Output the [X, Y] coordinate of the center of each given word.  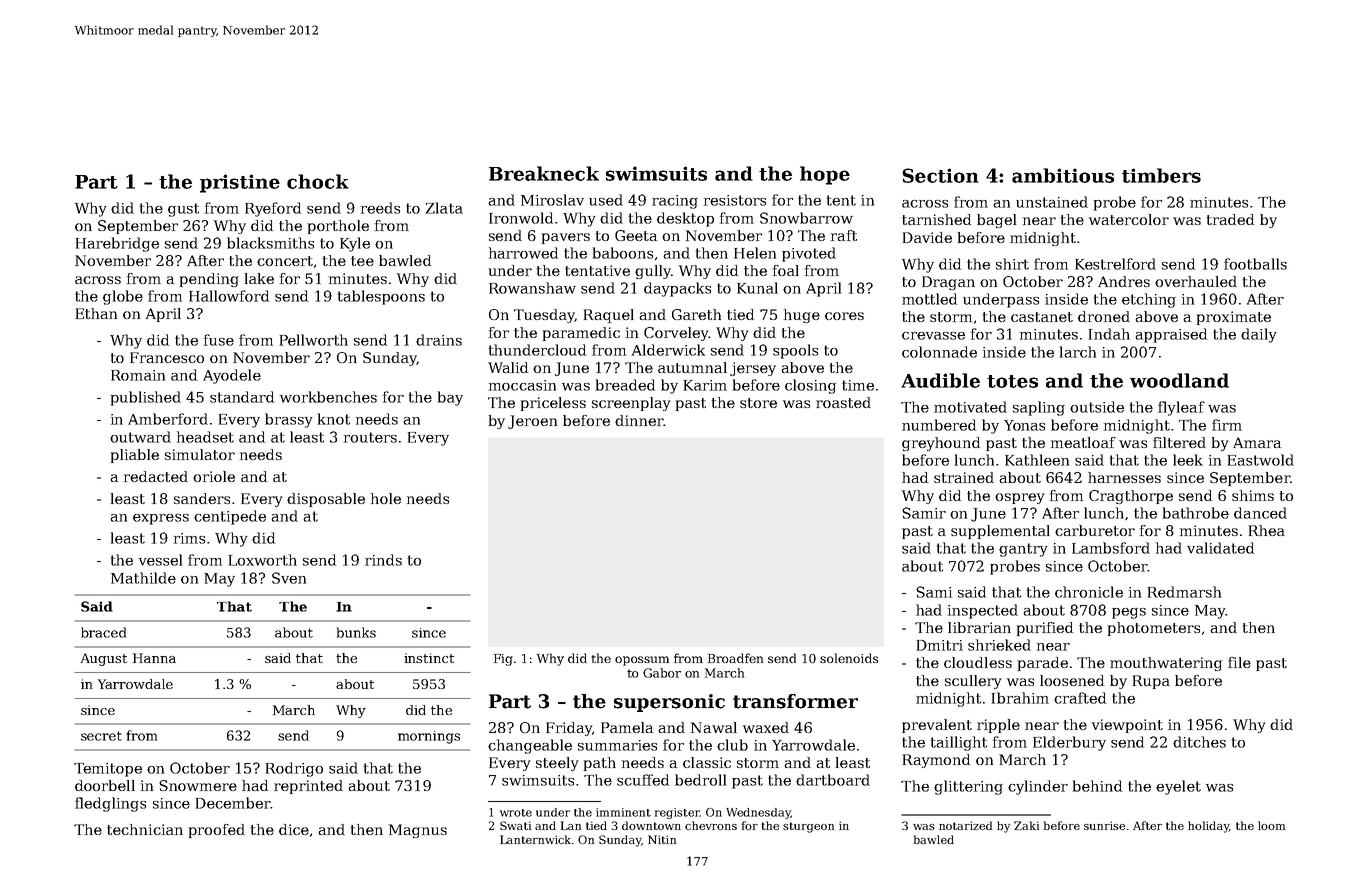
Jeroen [532, 422]
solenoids [849, 658]
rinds [383, 560]
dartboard [833, 780]
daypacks [677, 289]
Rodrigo [294, 769]
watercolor [1129, 219]
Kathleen [1037, 460]
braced [103, 632]
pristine [240, 183]
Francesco [167, 357]
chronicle [1089, 592]
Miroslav [552, 200]
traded [1230, 219]
